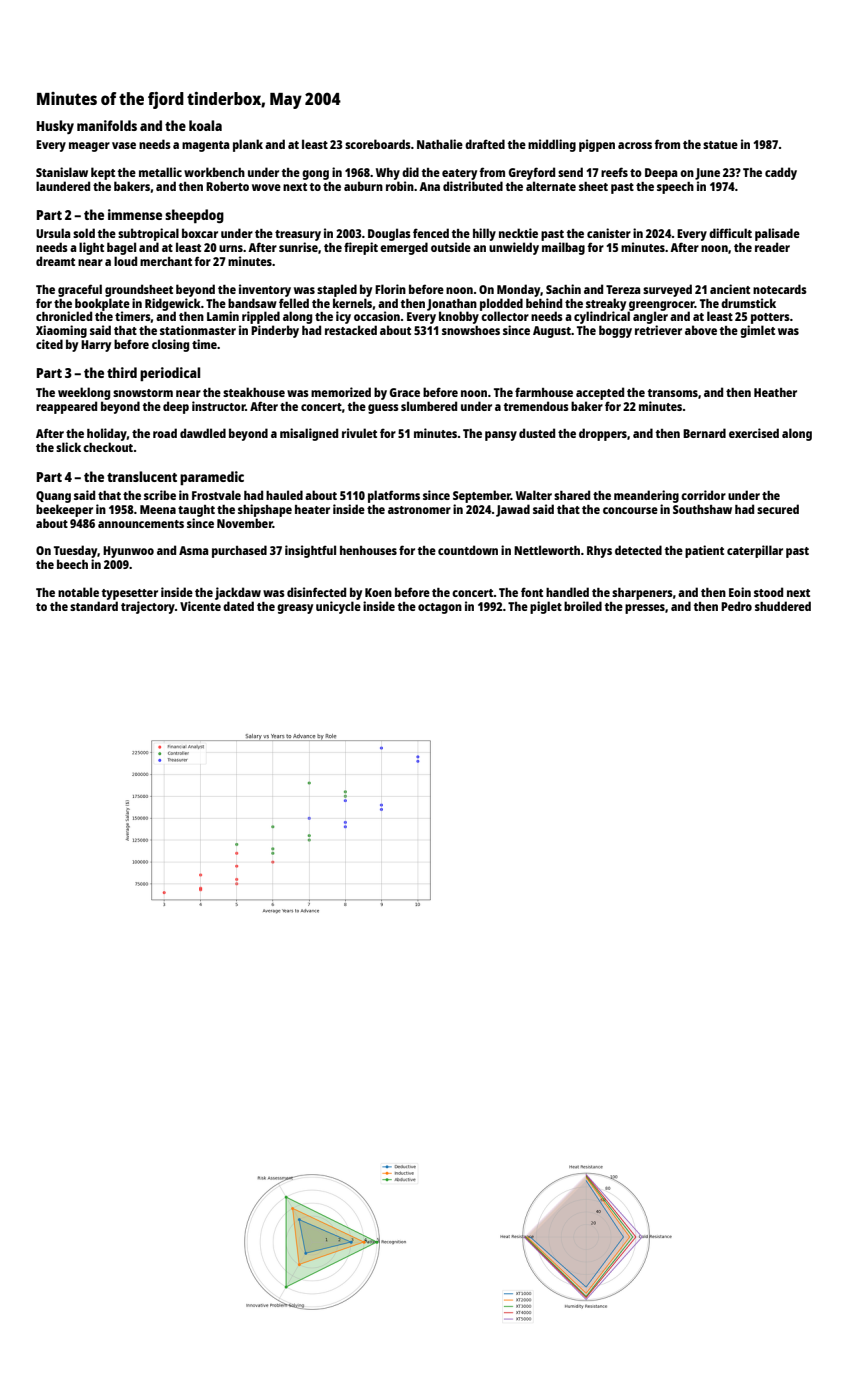 Image resolution: width=849 pixels, height=1400 pixels. I want to click on surveyed, so click(667, 290).
